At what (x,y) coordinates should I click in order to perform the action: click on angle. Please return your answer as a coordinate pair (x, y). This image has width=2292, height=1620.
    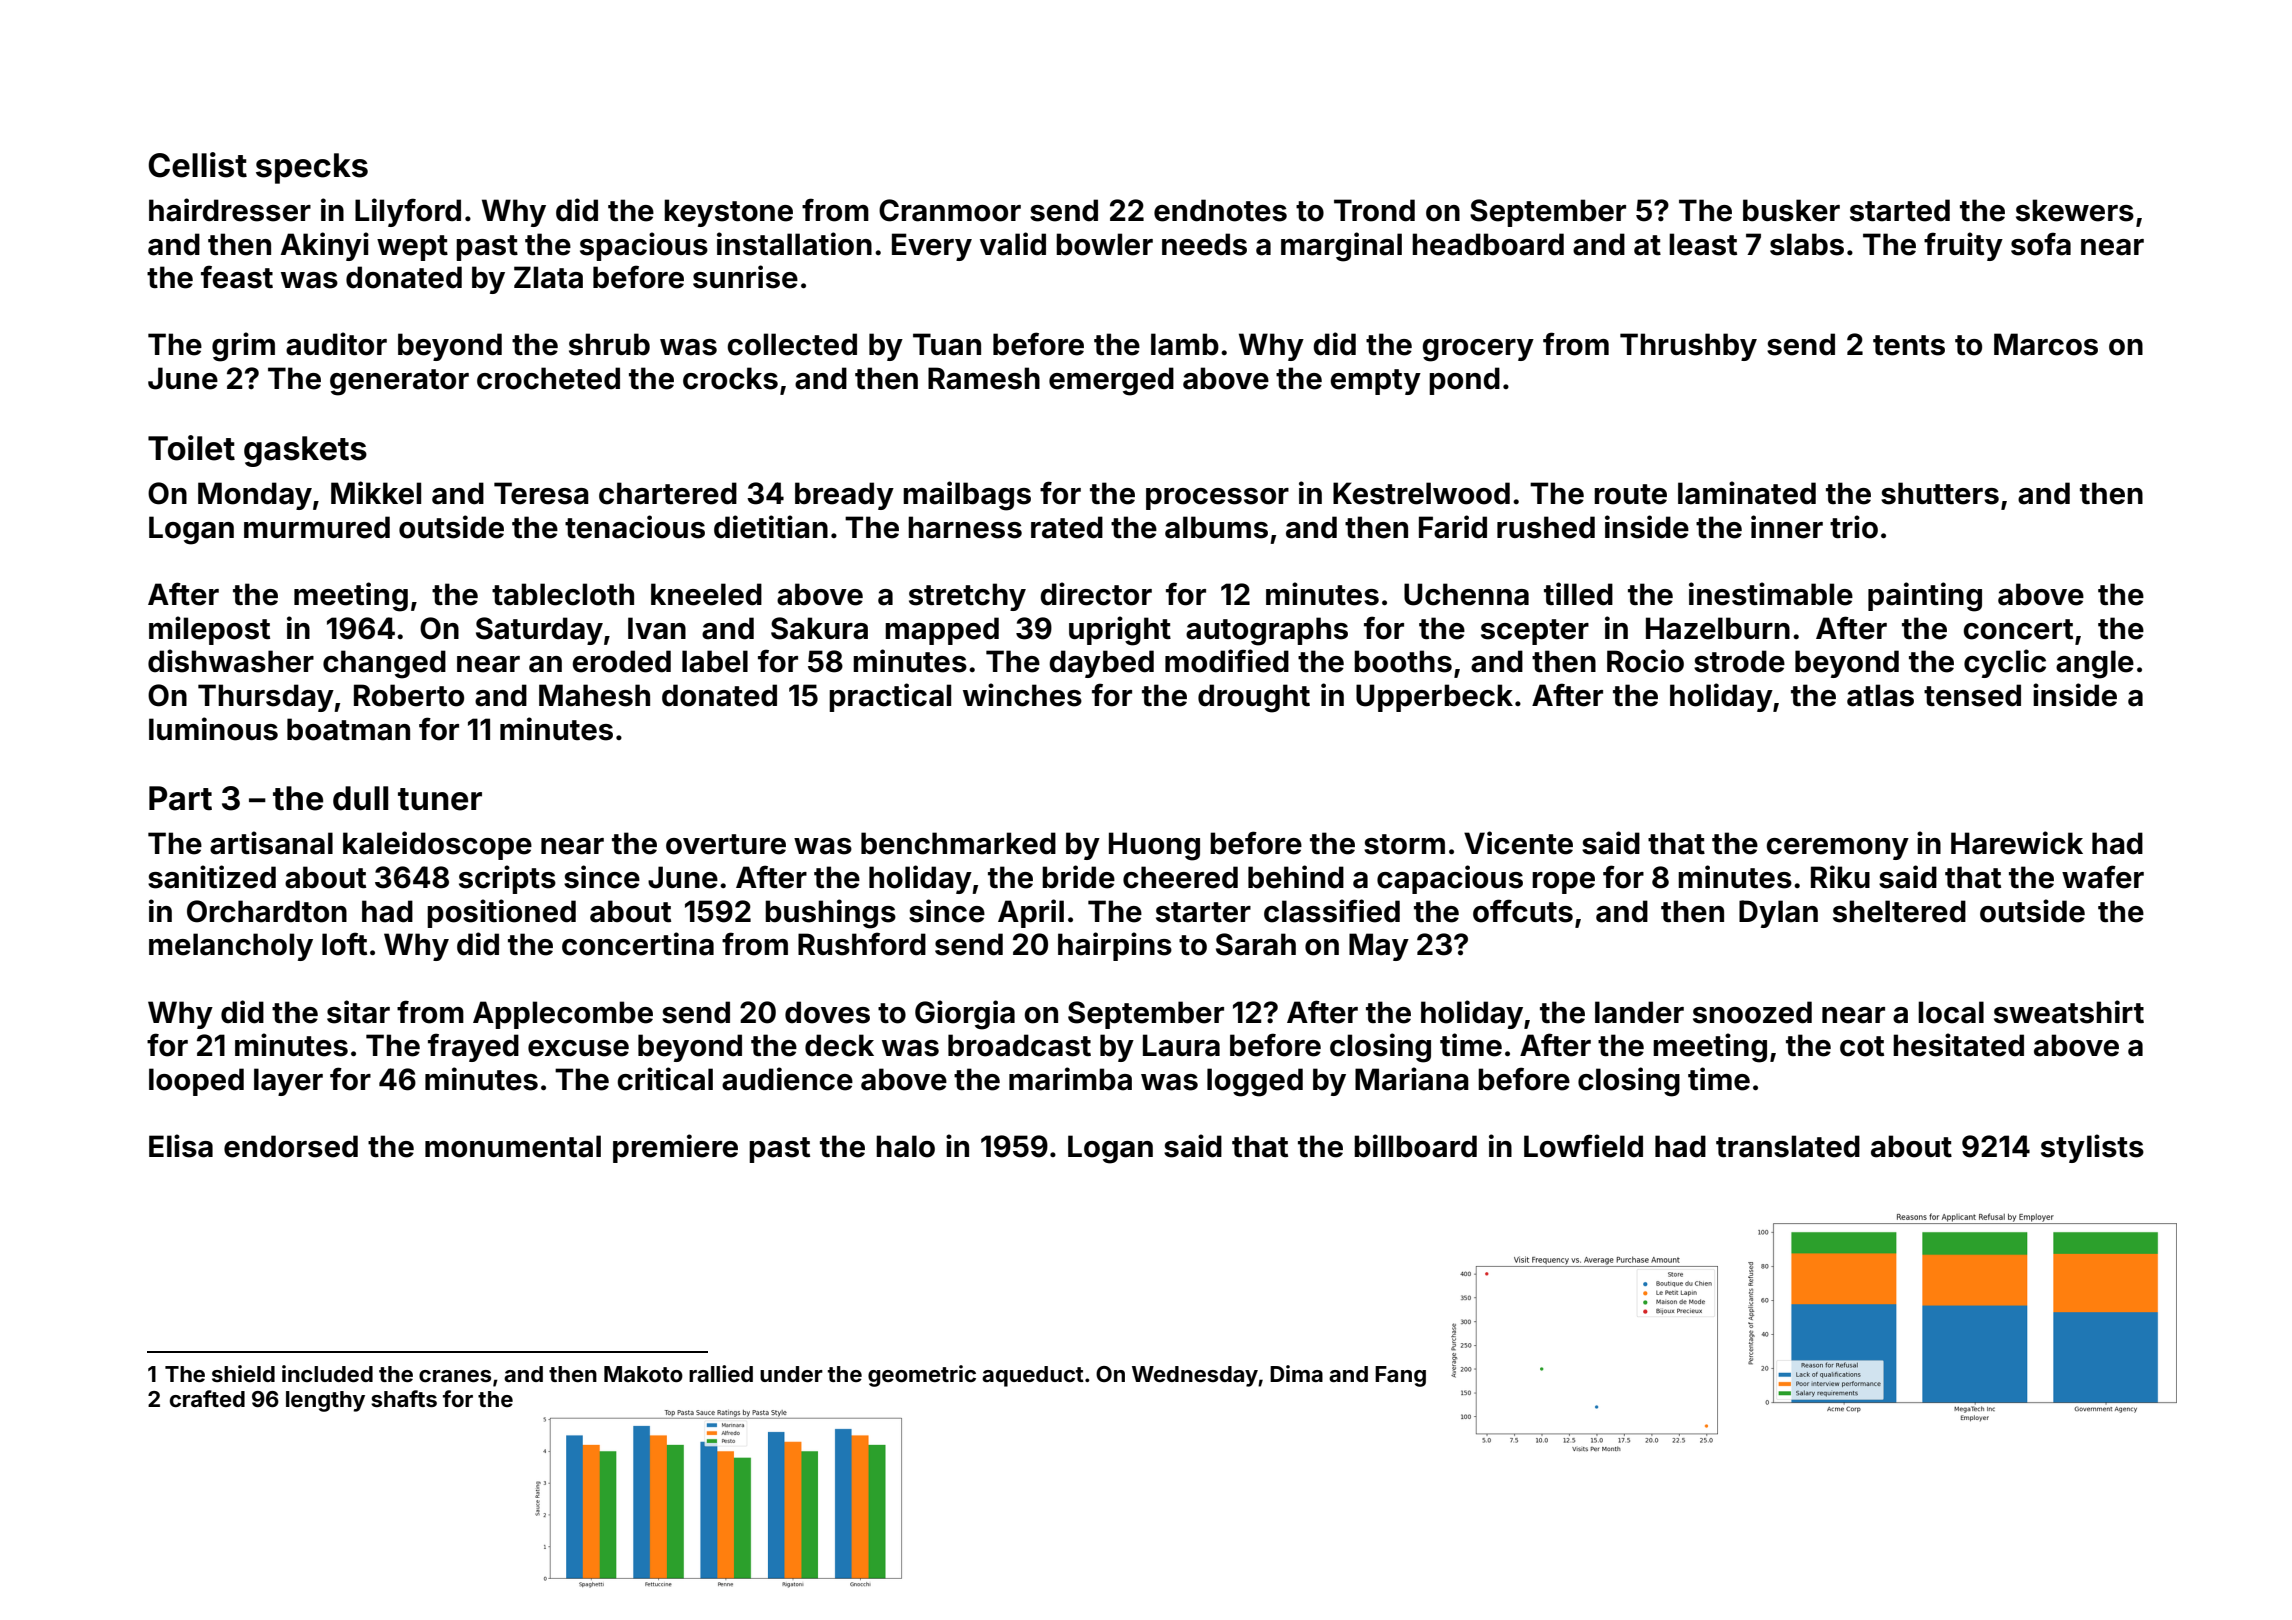
    Looking at the image, I should click on (2095, 664).
